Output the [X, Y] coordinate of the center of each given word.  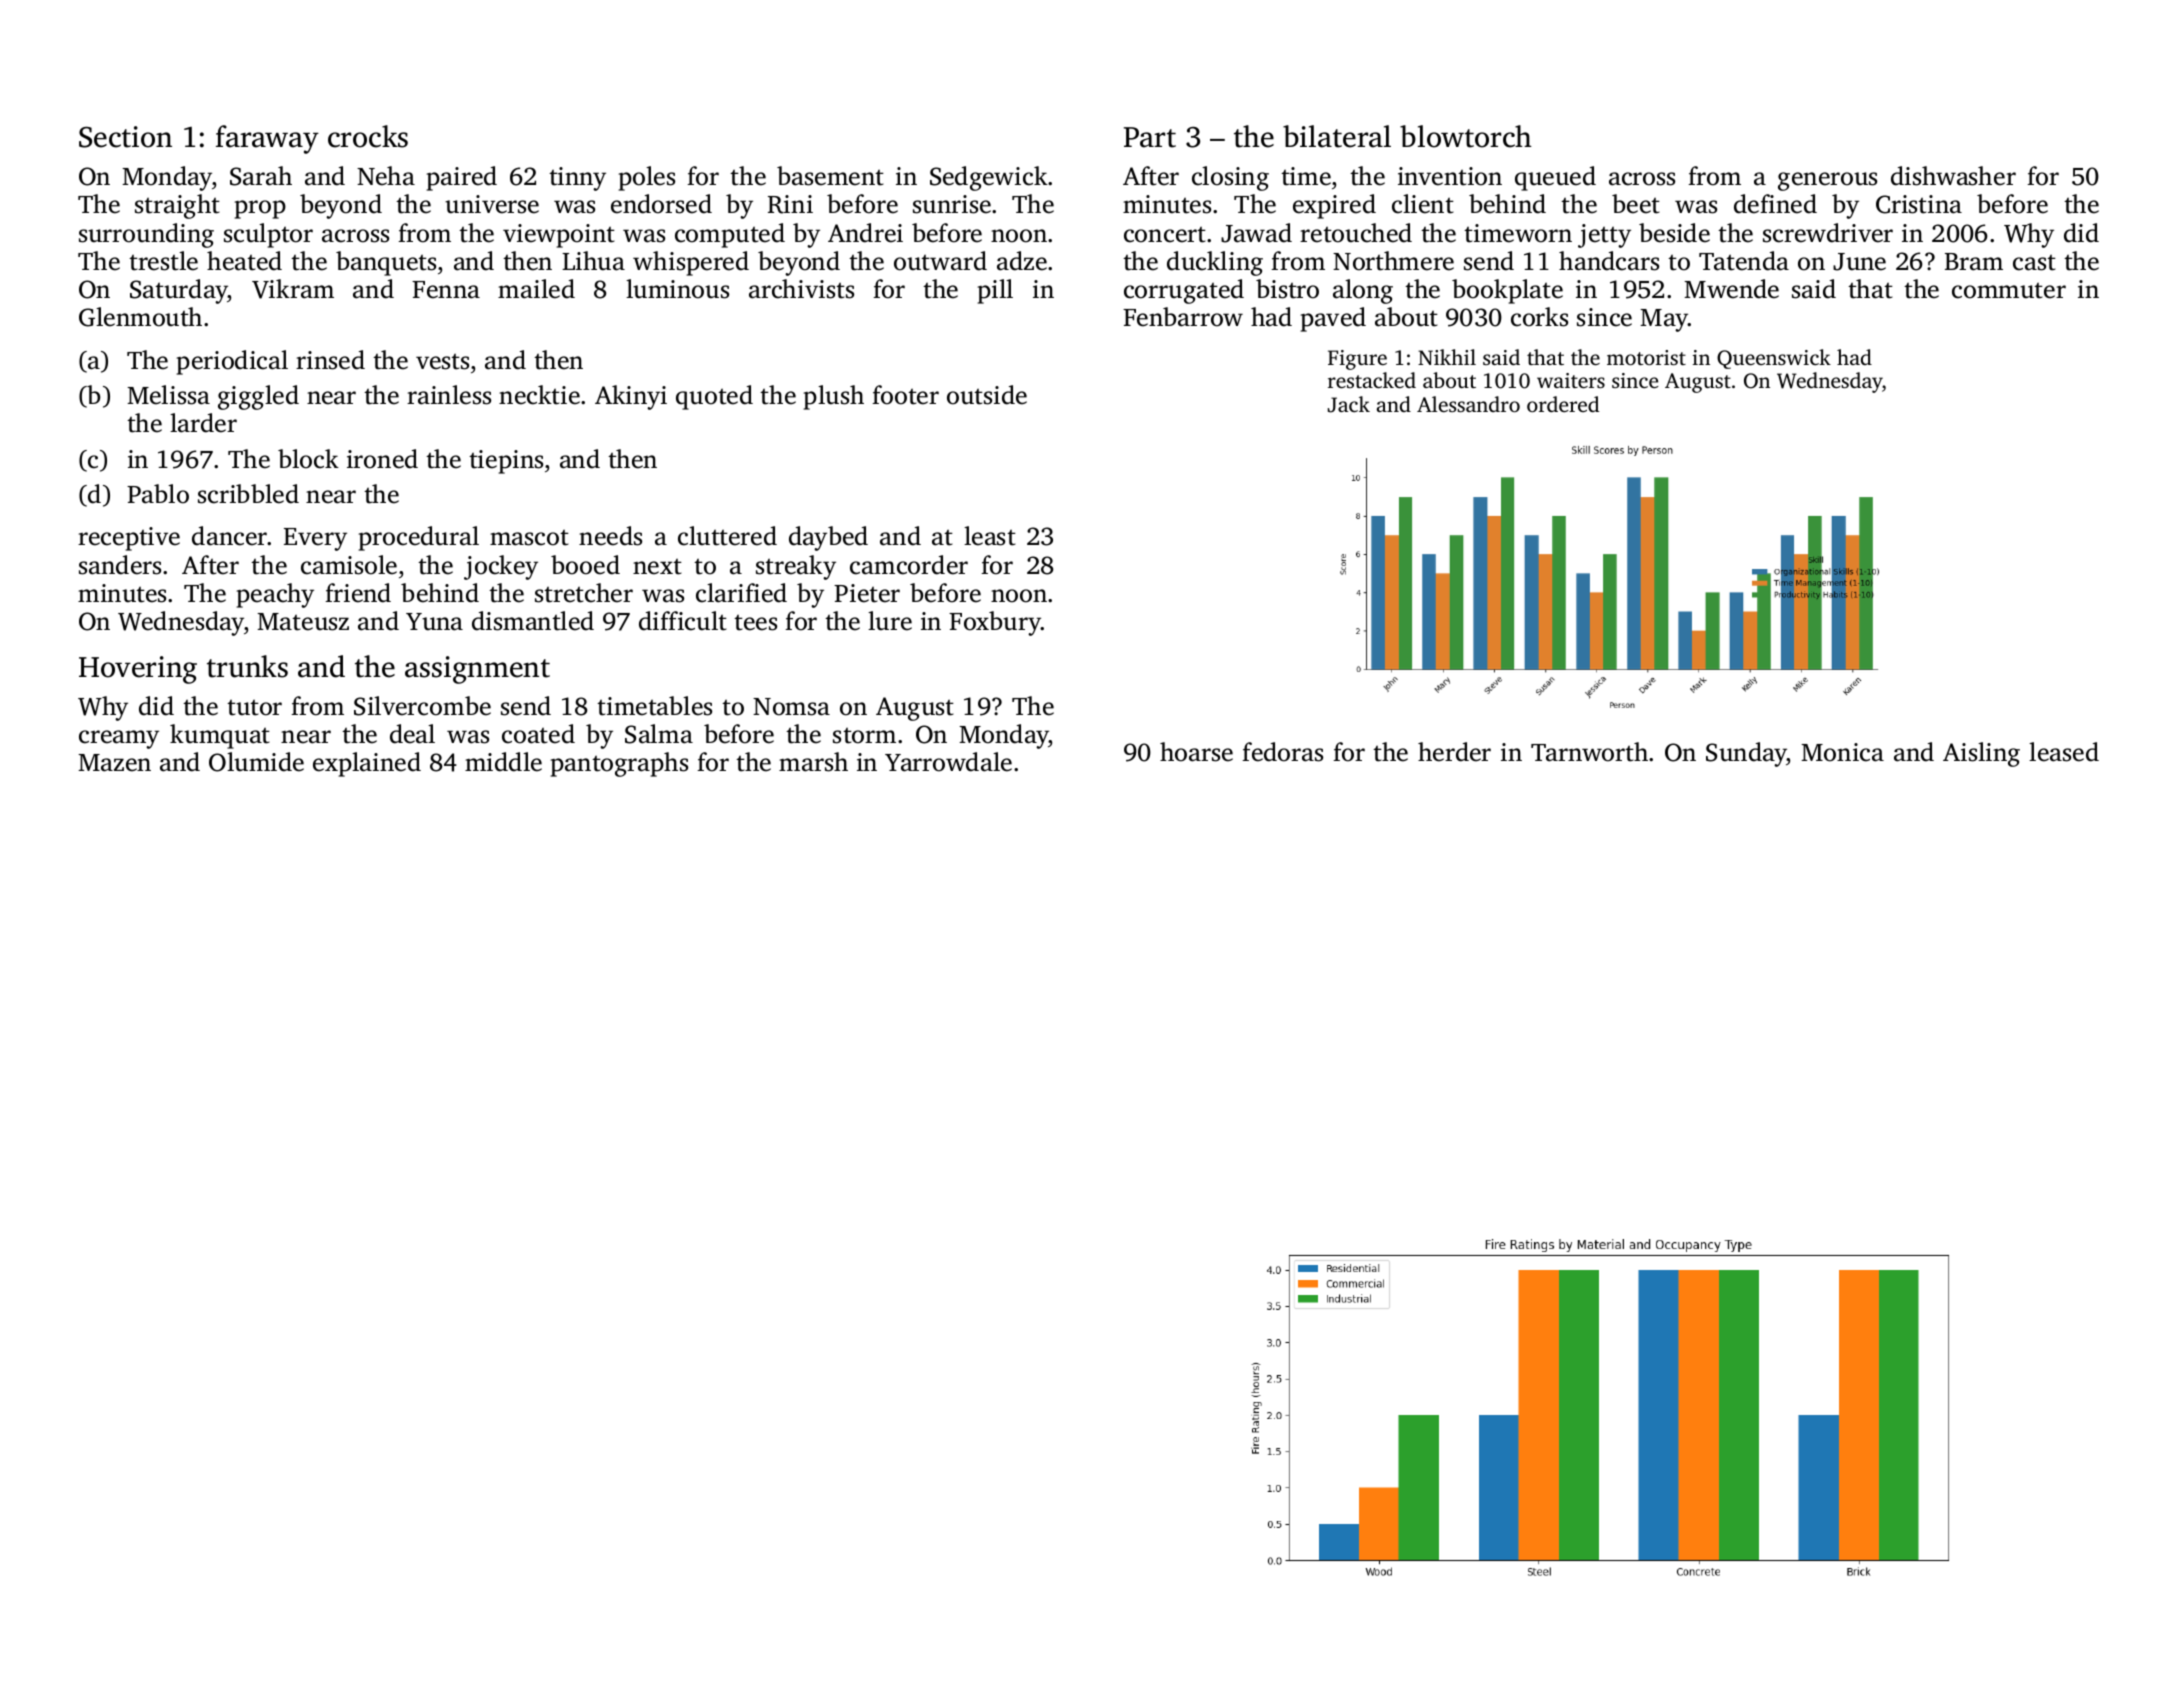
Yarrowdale [948, 762]
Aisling [1981, 754]
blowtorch [1466, 136]
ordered [1563, 404]
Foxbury [995, 623]
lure [890, 621]
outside [987, 395]
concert [1165, 235]
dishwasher [1953, 176]
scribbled [248, 494]
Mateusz [303, 622]
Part [1150, 137]
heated [244, 261]
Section [125, 137]
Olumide [256, 762]
